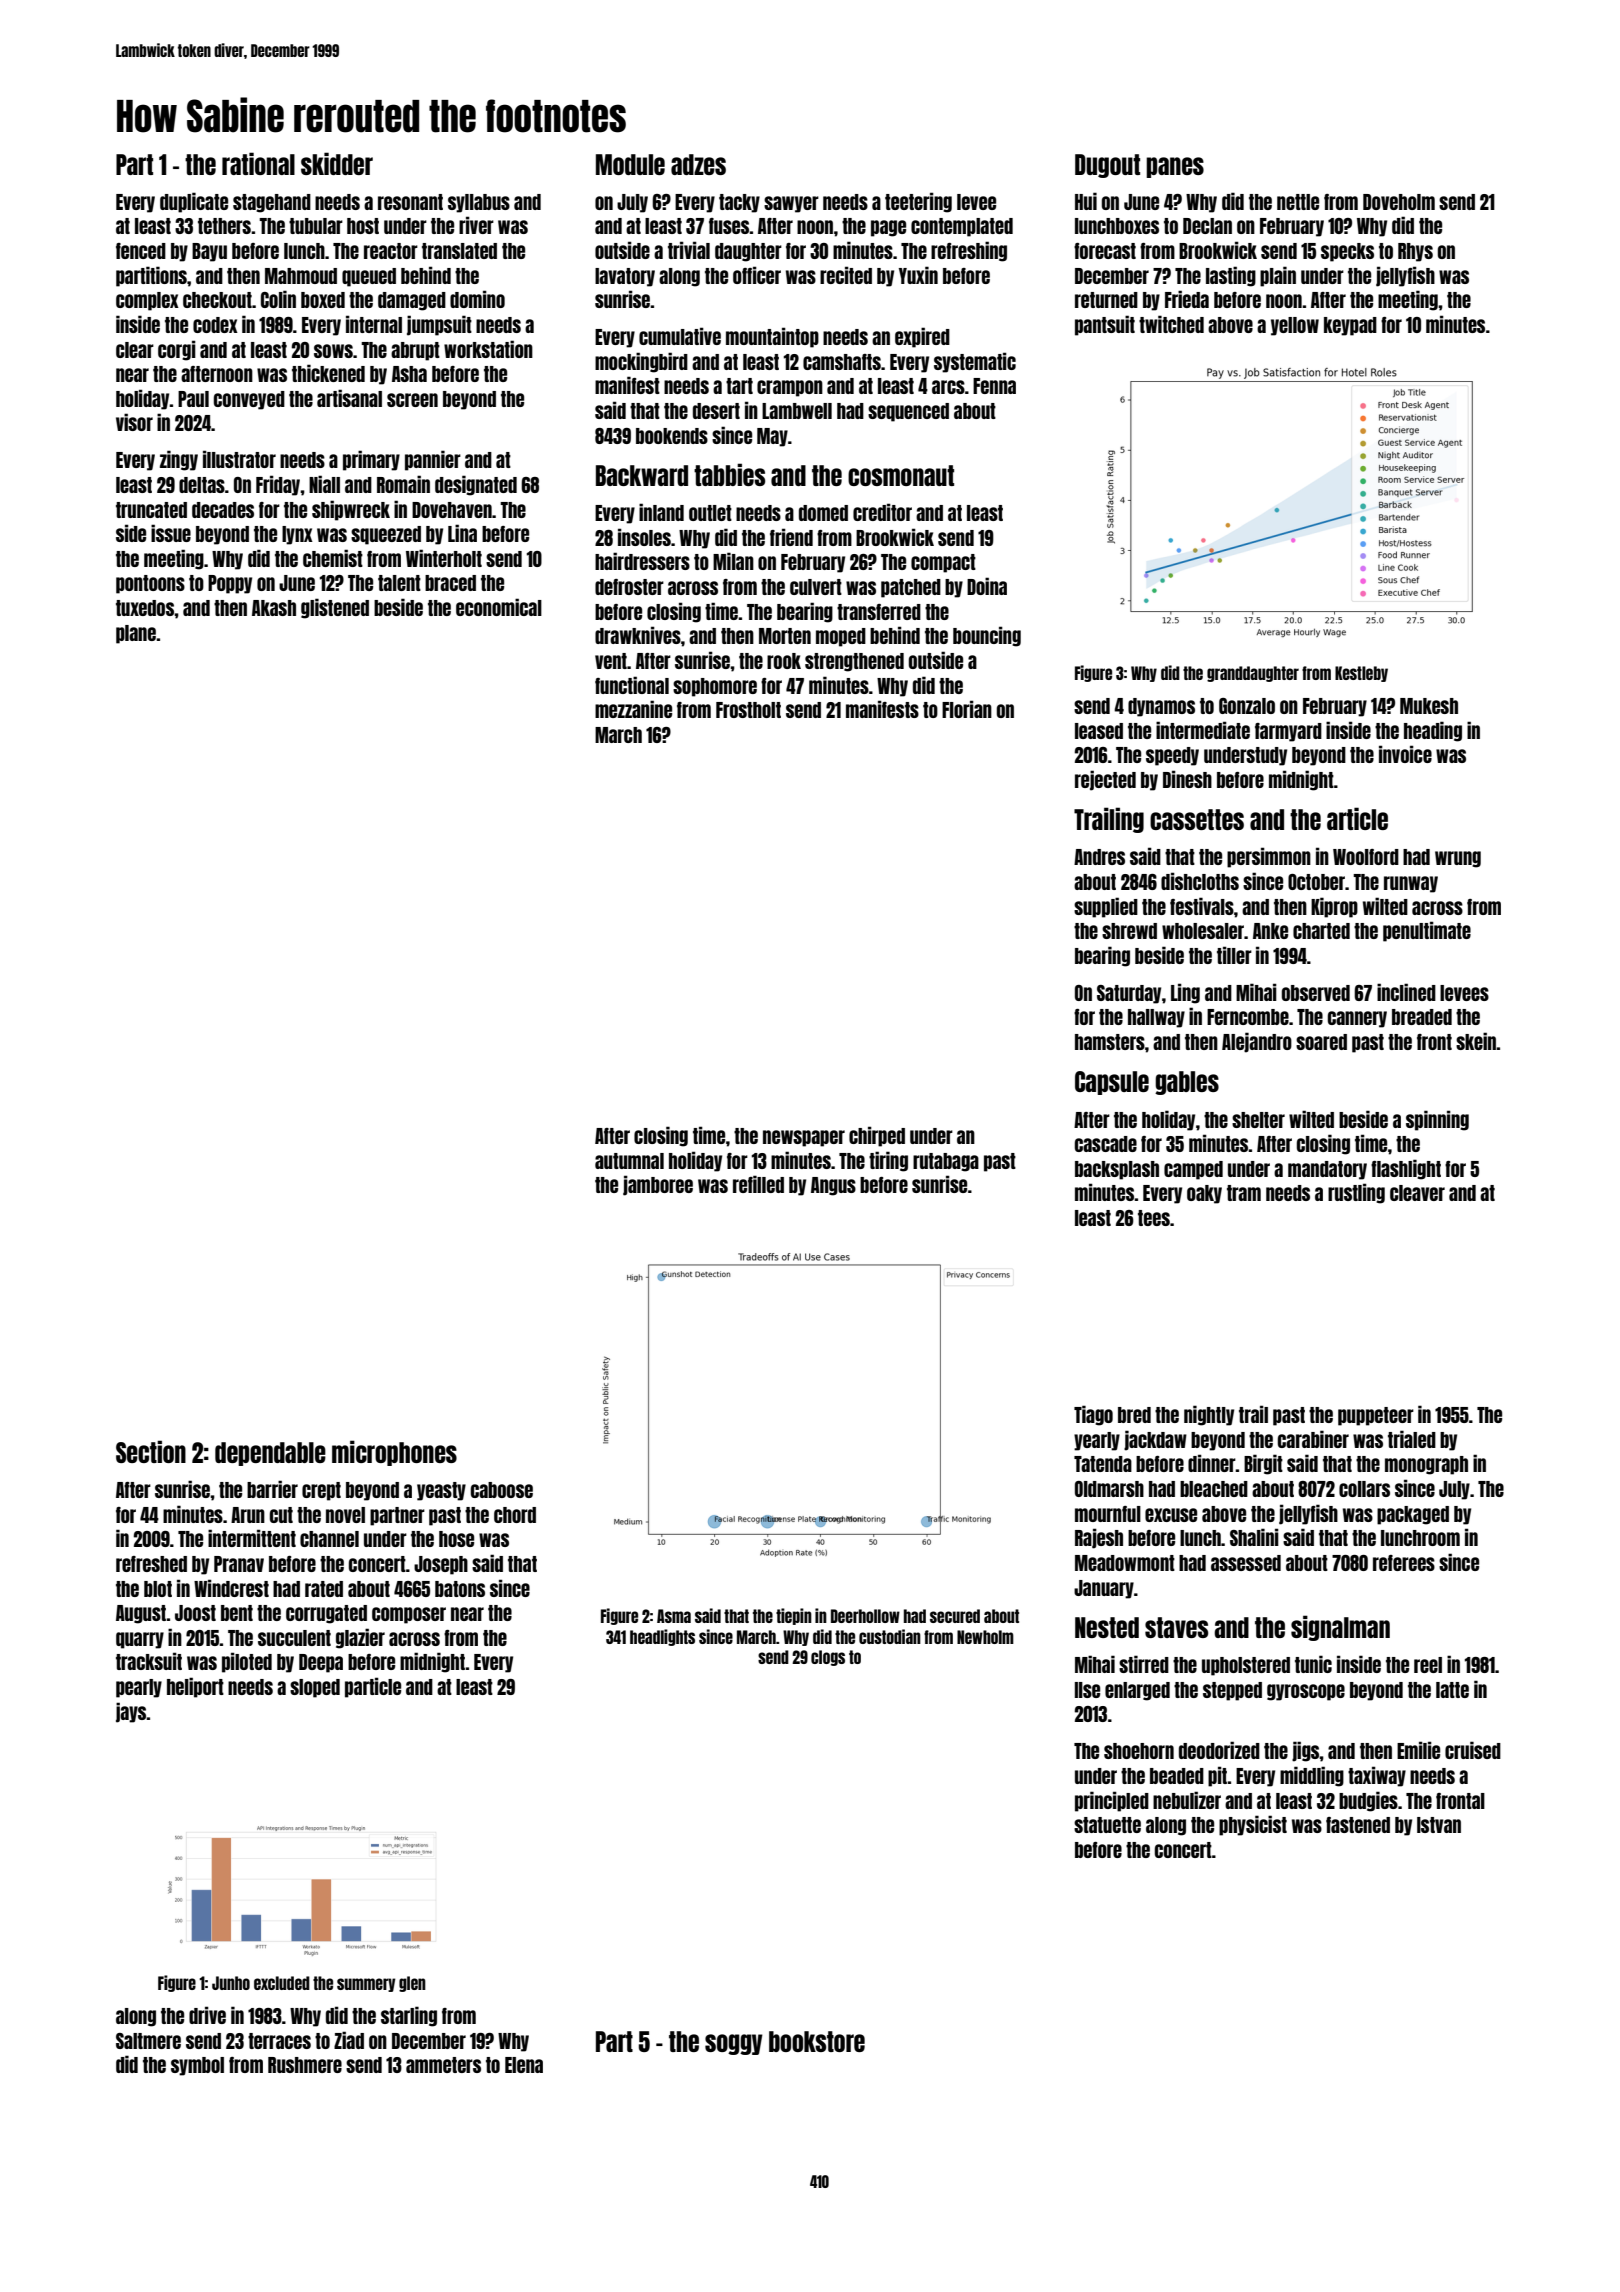 The image size is (1620, 2292). I want to click on page, so click(888, 228).
